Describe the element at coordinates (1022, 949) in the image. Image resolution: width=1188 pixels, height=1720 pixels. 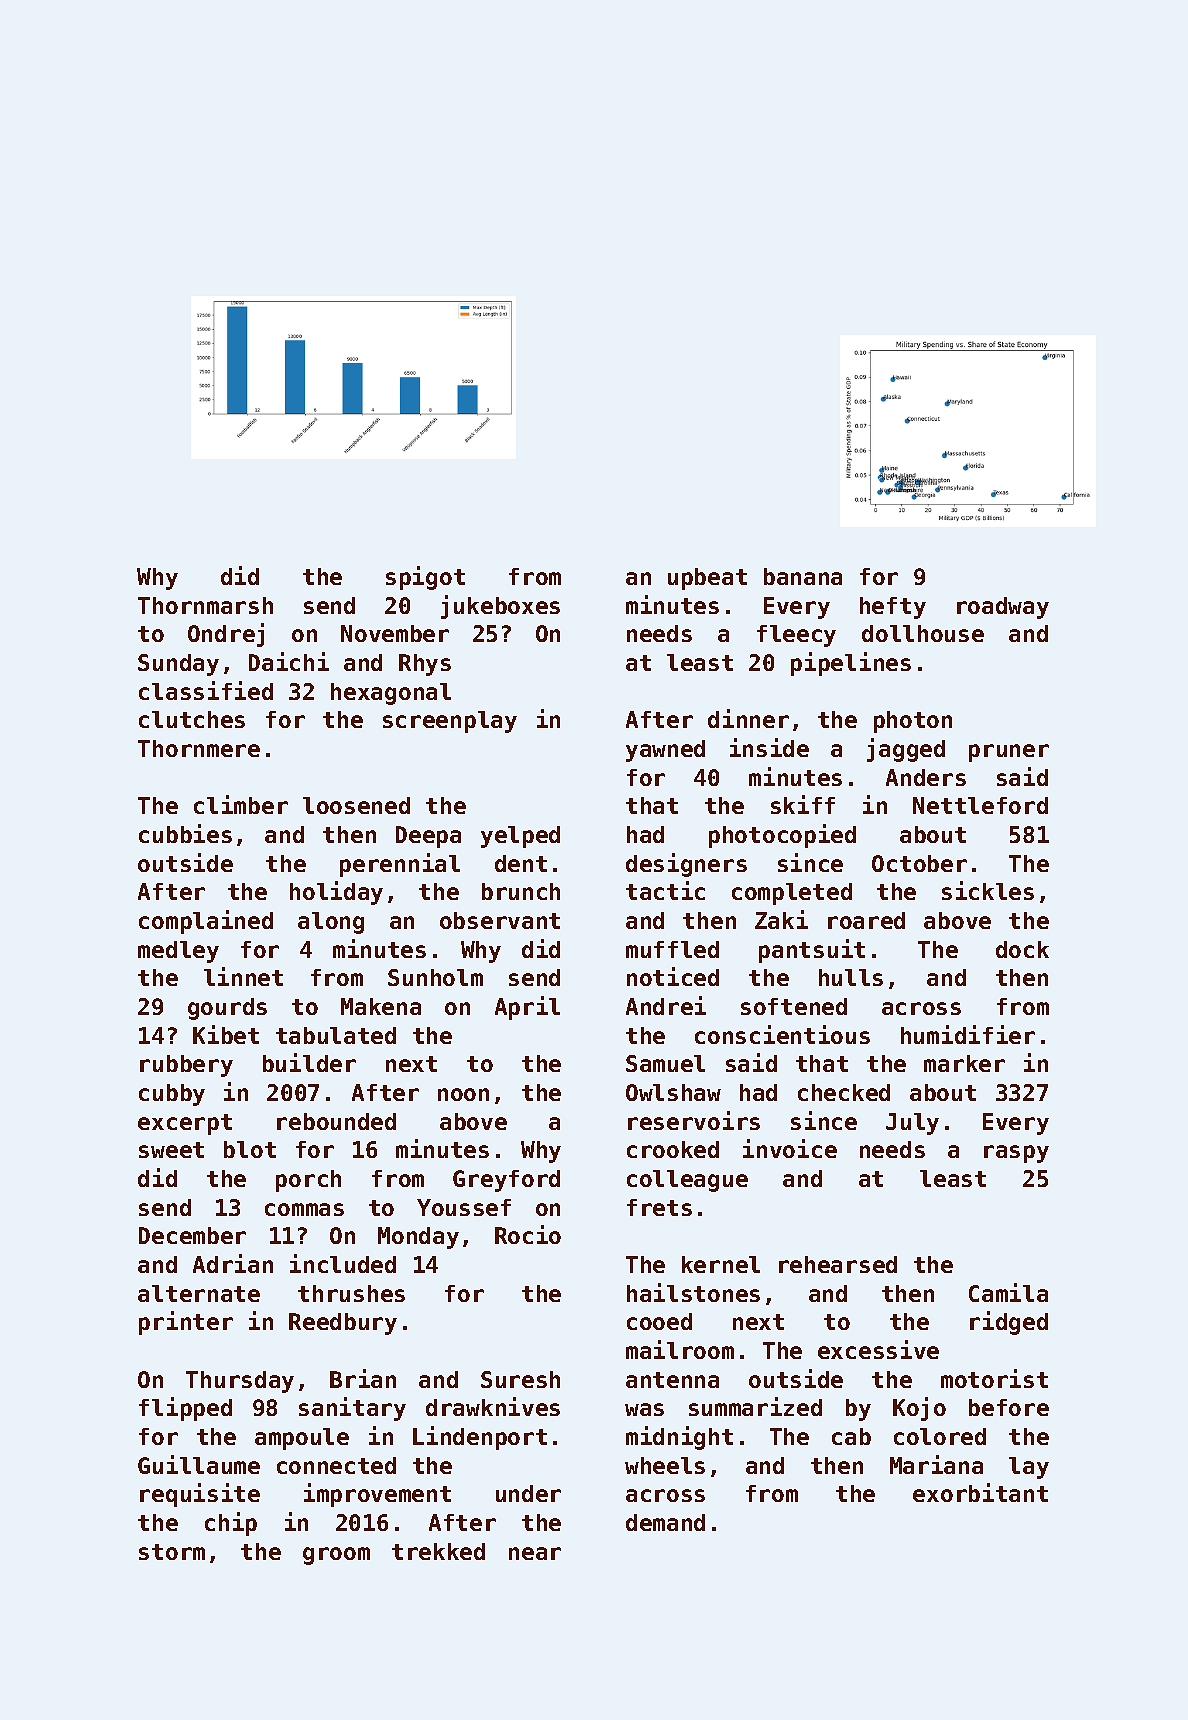
I see `dock` at that location.
